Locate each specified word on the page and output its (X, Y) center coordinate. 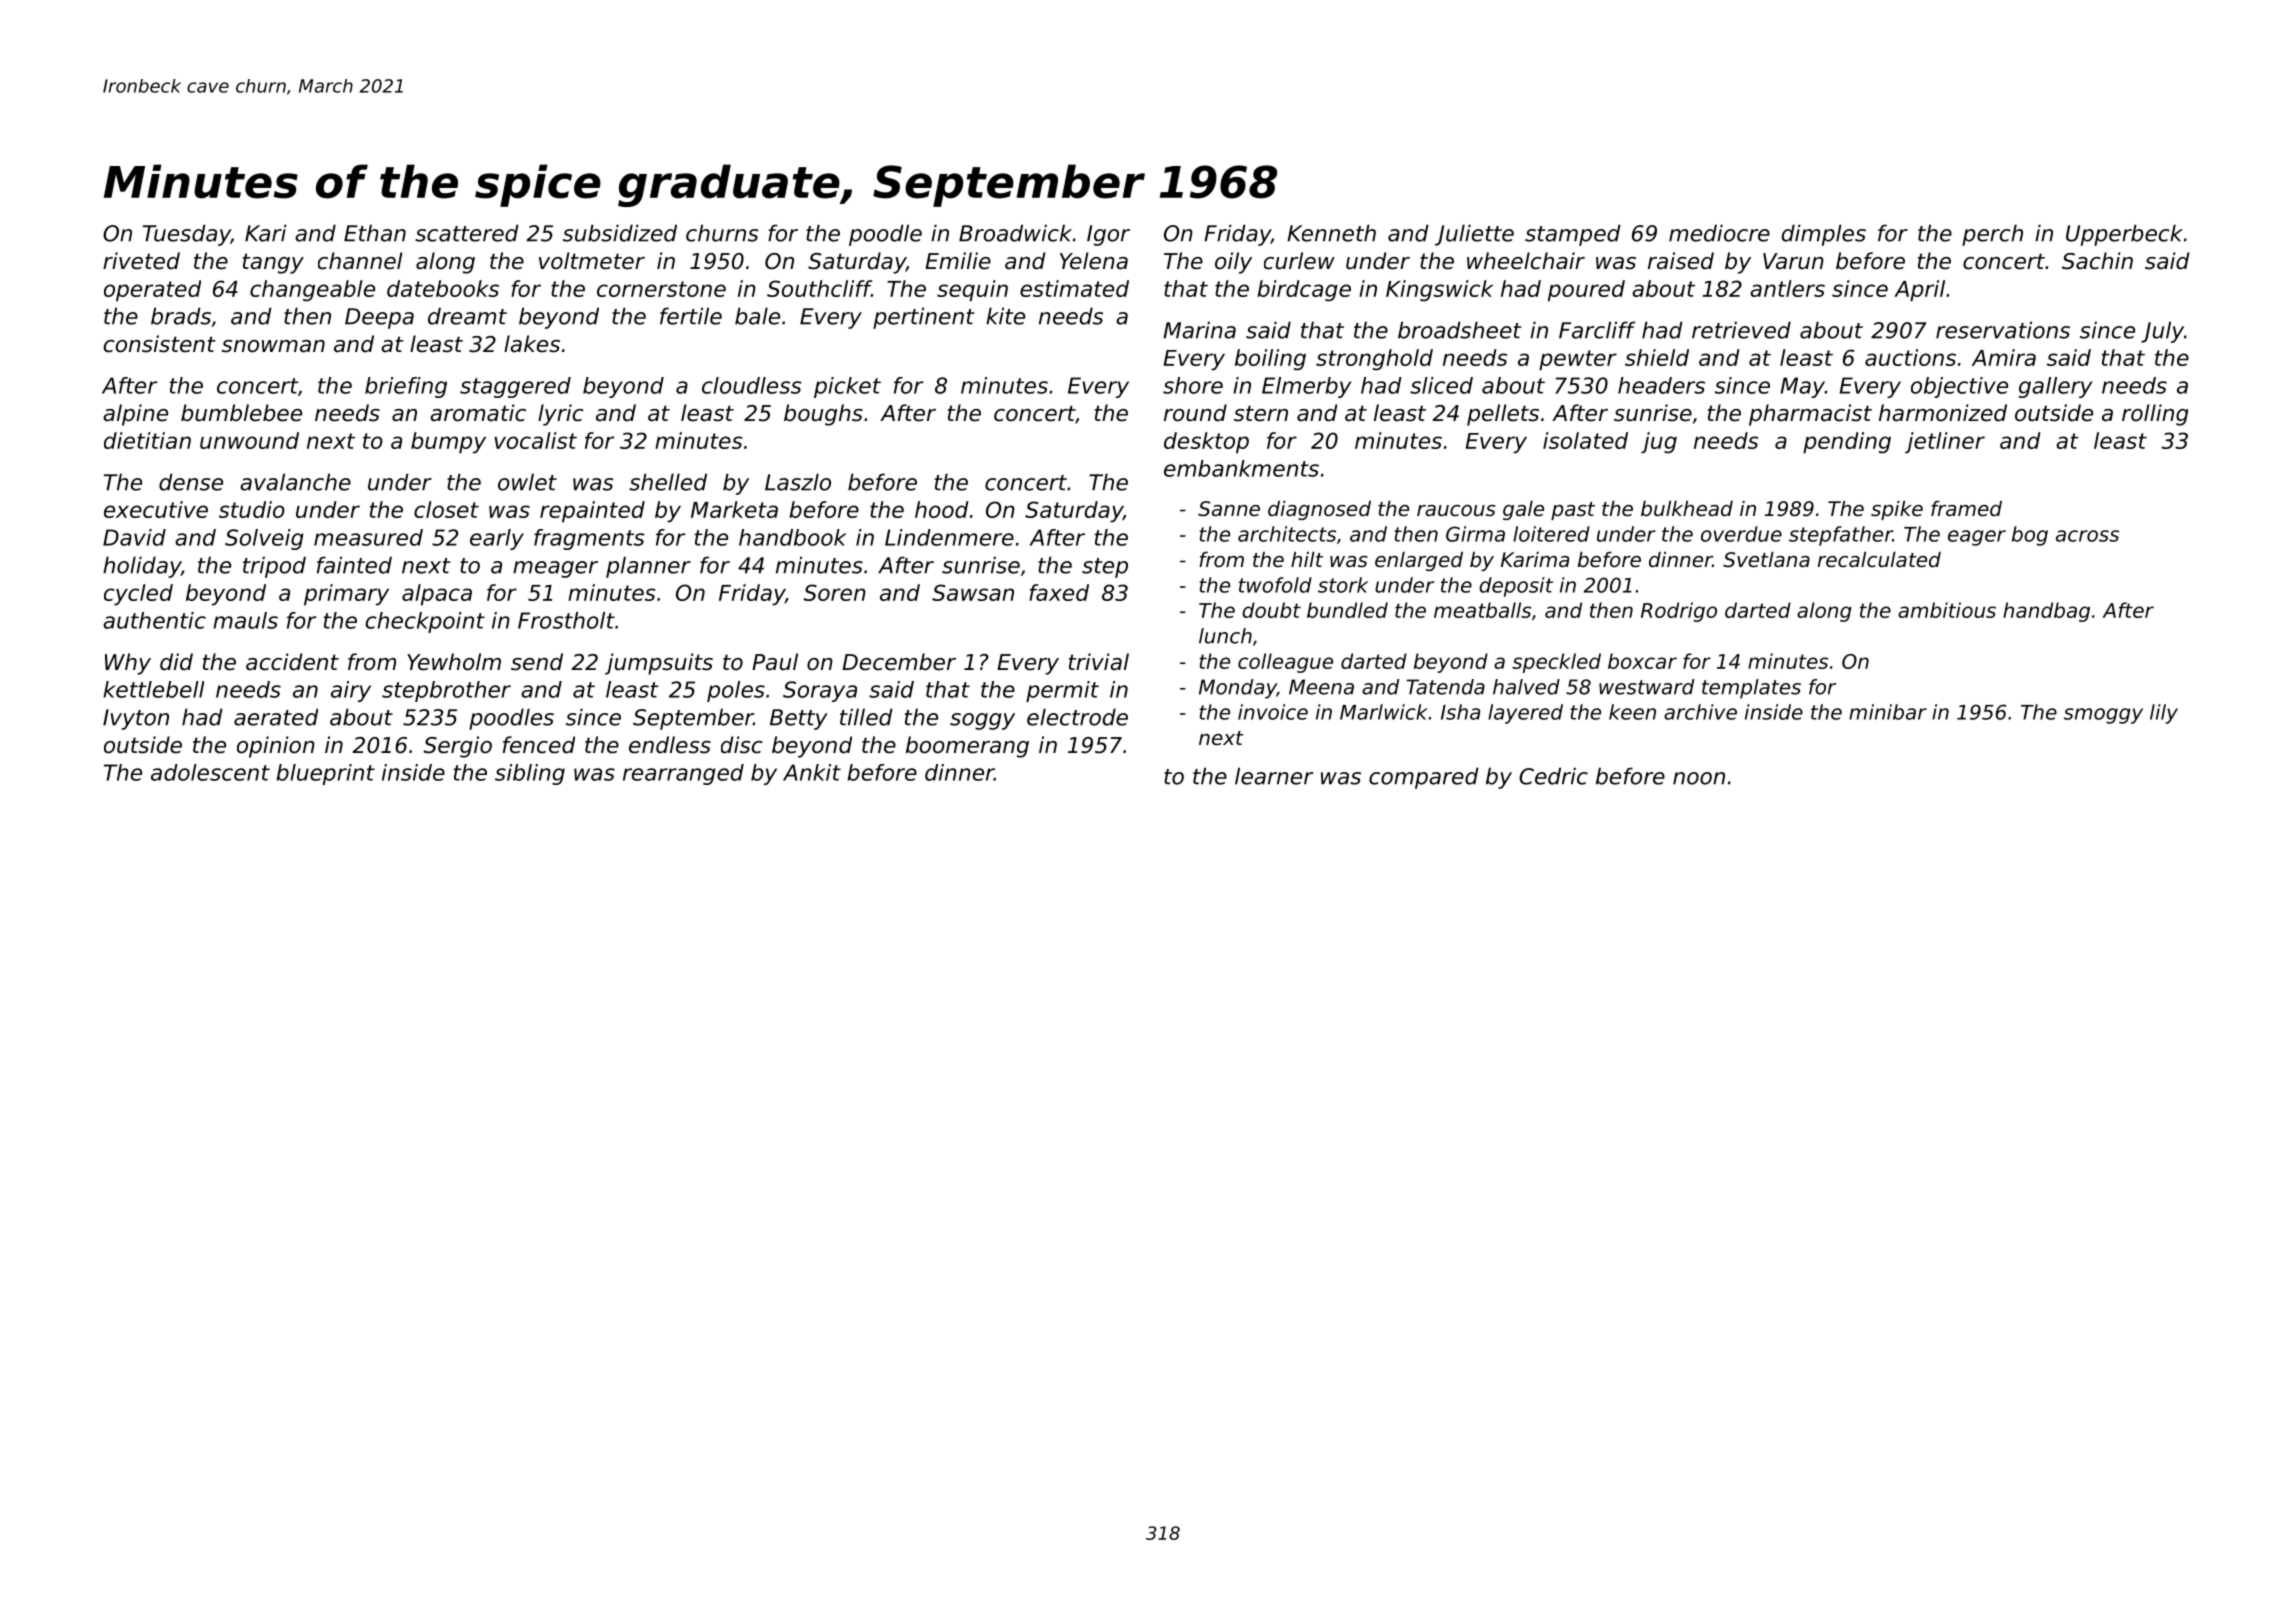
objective (1959, 387)
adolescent (210, 772)
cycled (138, 595)
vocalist (535, 440)
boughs (823, 415)
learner (1274, 776)
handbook (792, 537)
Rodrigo (1679, 612)
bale (757, 316)
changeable (312, 291)
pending (1847, 443)
